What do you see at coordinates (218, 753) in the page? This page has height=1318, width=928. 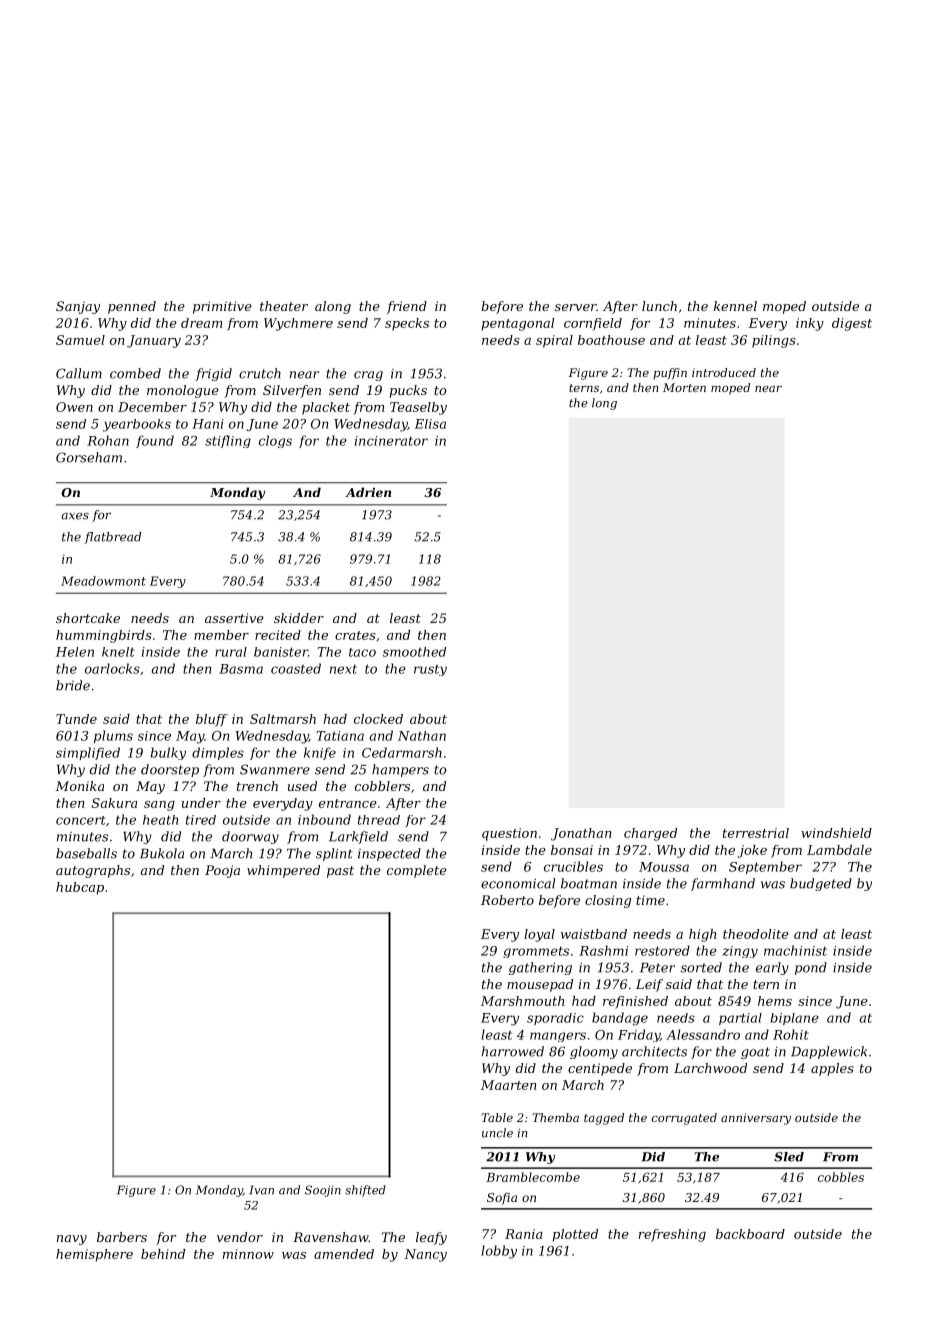 I see `dimples` at bounding box center [218, 753].
